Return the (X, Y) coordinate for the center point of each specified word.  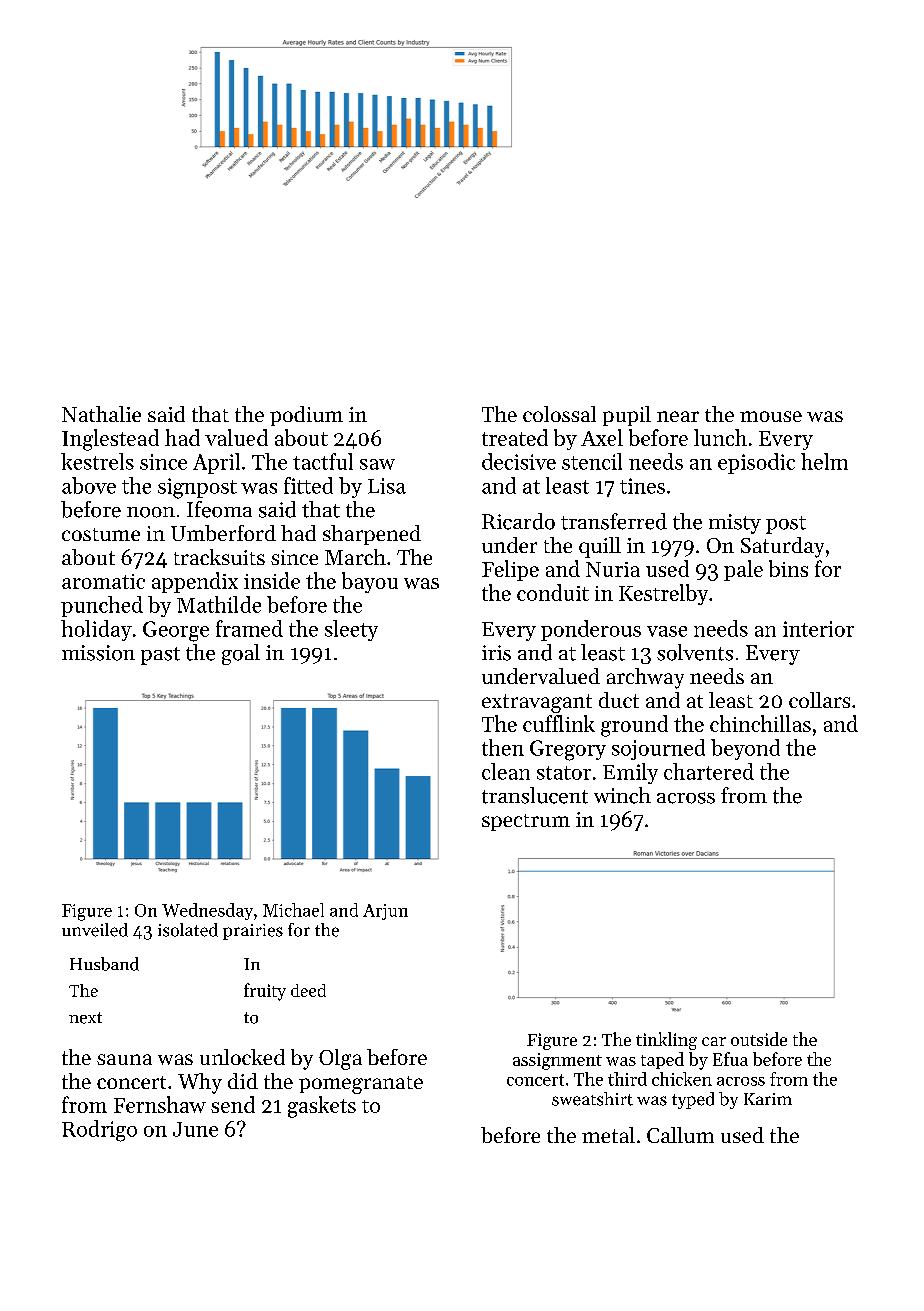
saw (377, 464)
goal (241, 654)
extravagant (537, 703)
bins (788, 568)
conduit (553, 592)
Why (200, 1083)
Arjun (385, 912)
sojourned (658, 749)
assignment (557, 1061)
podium (306, 416)
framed (249, 628)
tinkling (666, 1041)
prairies (253, 932)
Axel (602, 437)
